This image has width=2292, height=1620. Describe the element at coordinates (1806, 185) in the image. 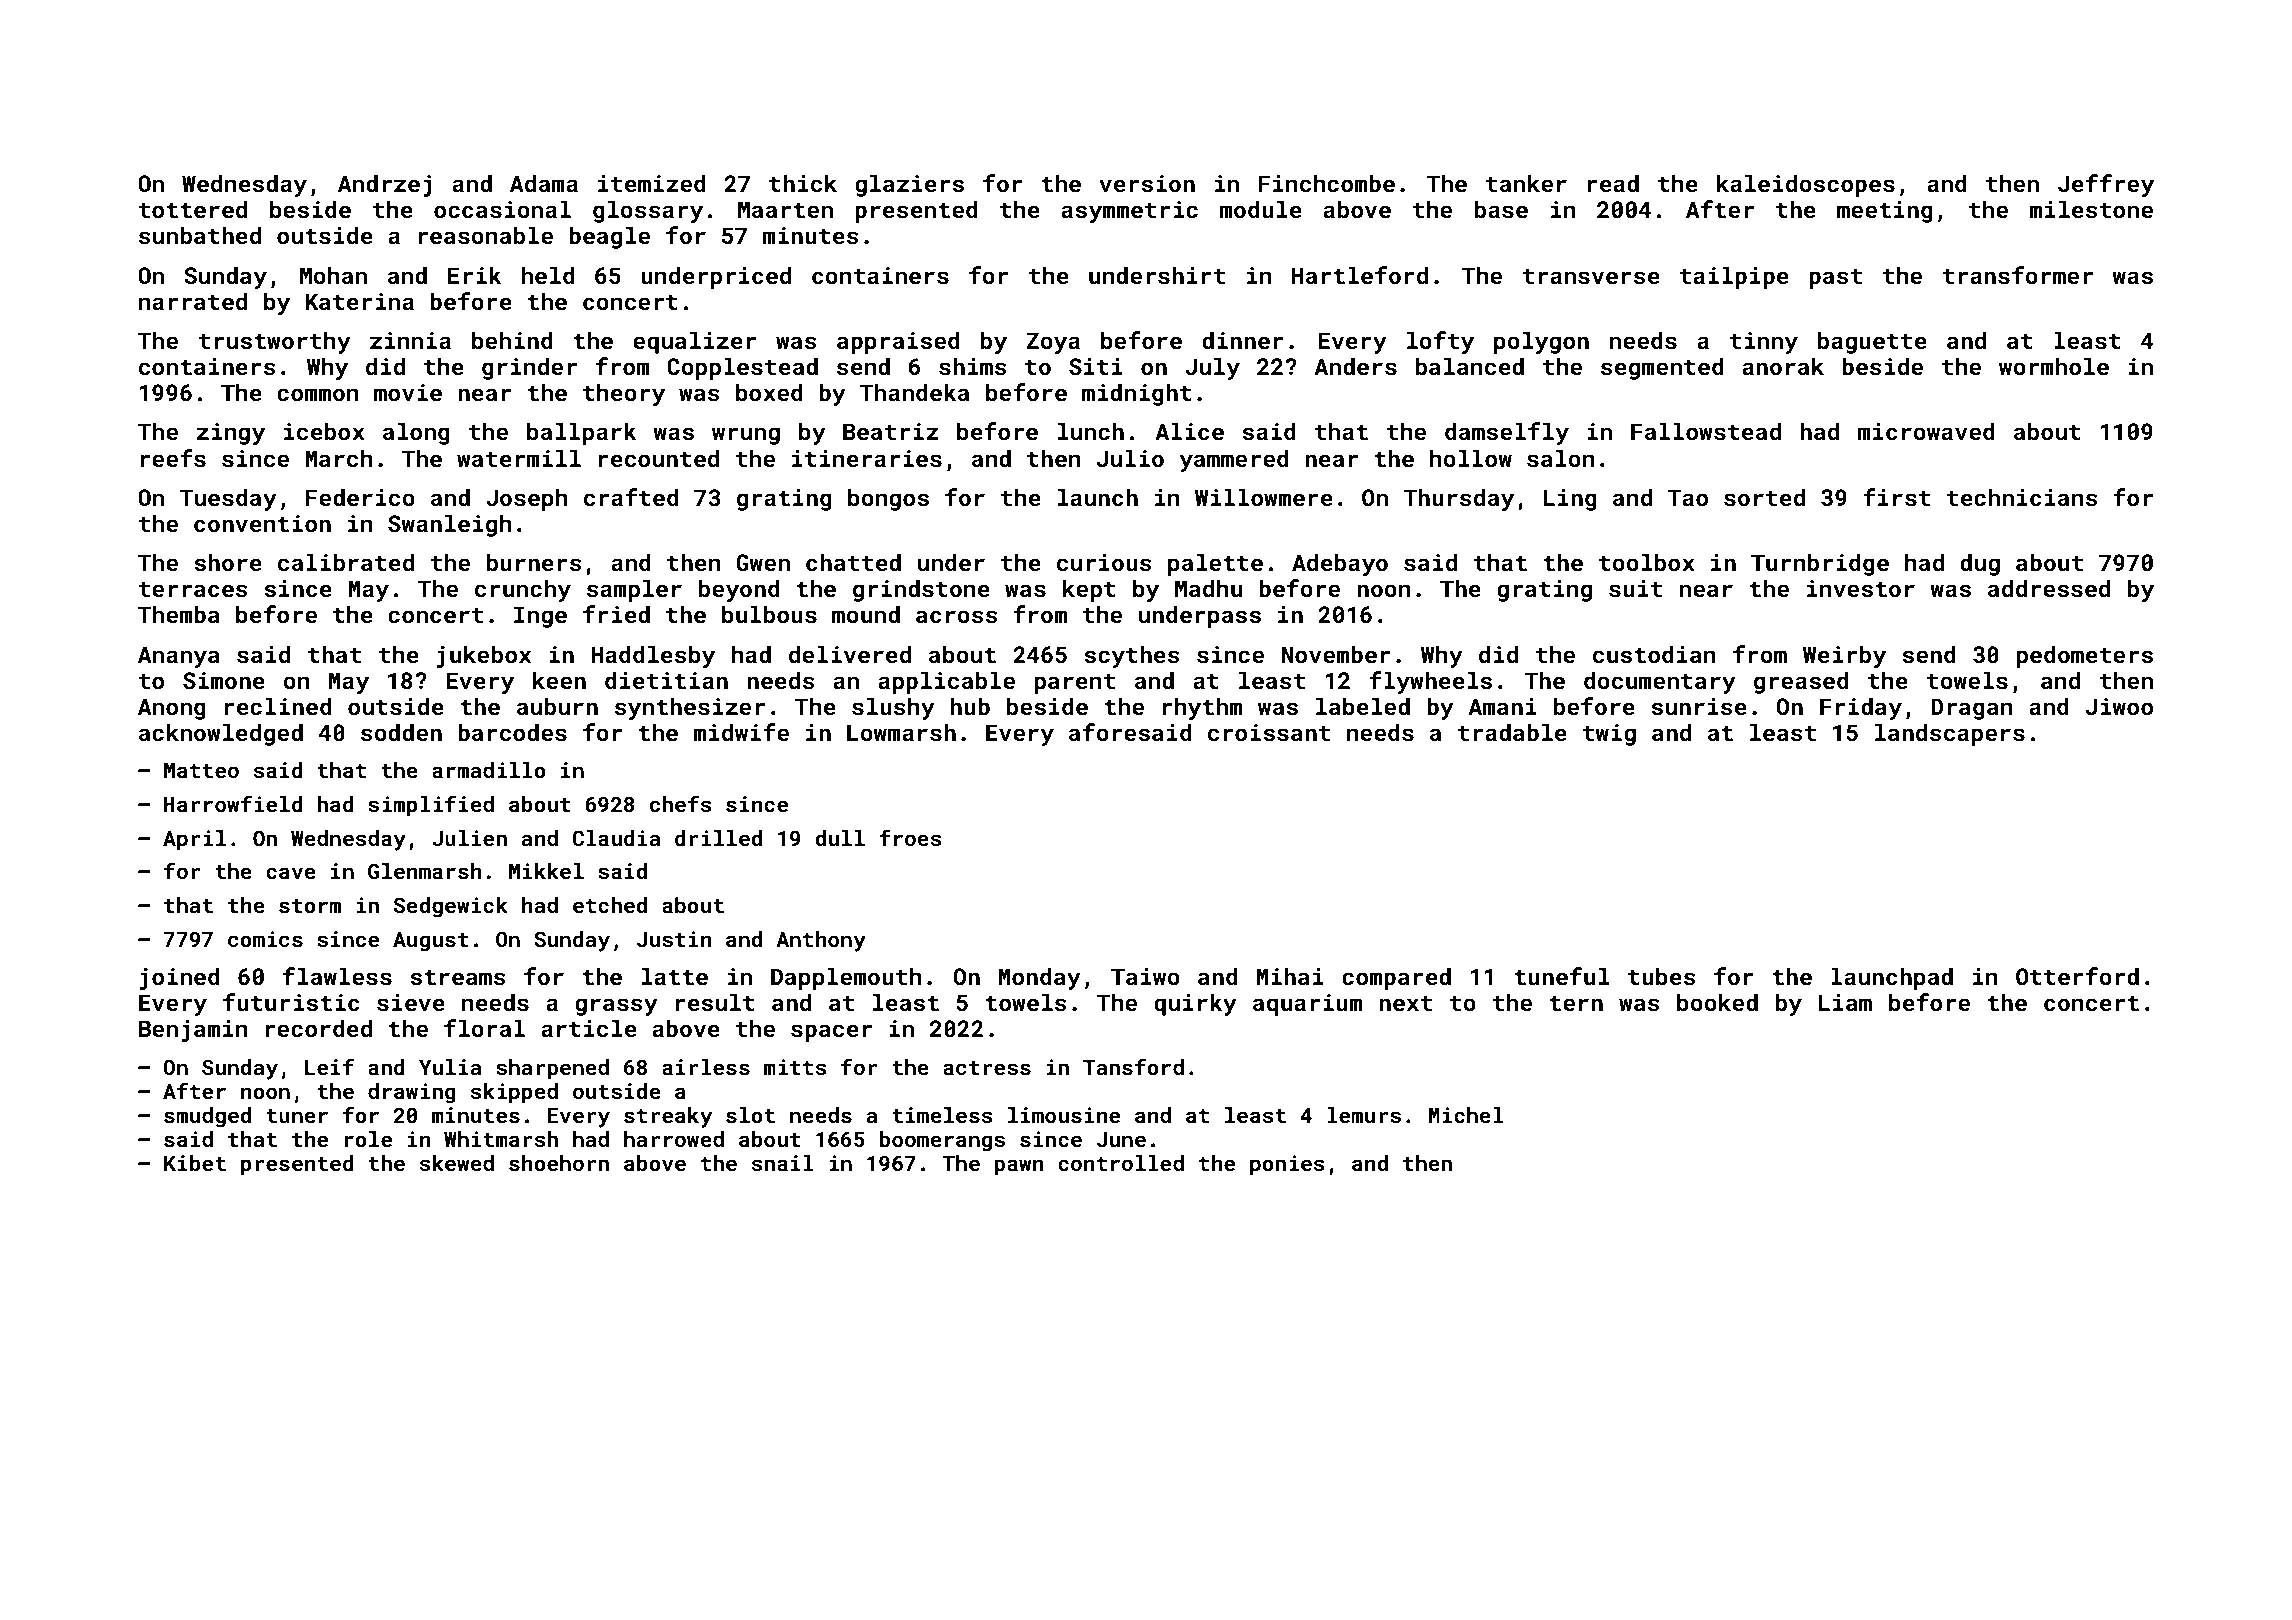

I see `kaleidoscopes` at that location.
